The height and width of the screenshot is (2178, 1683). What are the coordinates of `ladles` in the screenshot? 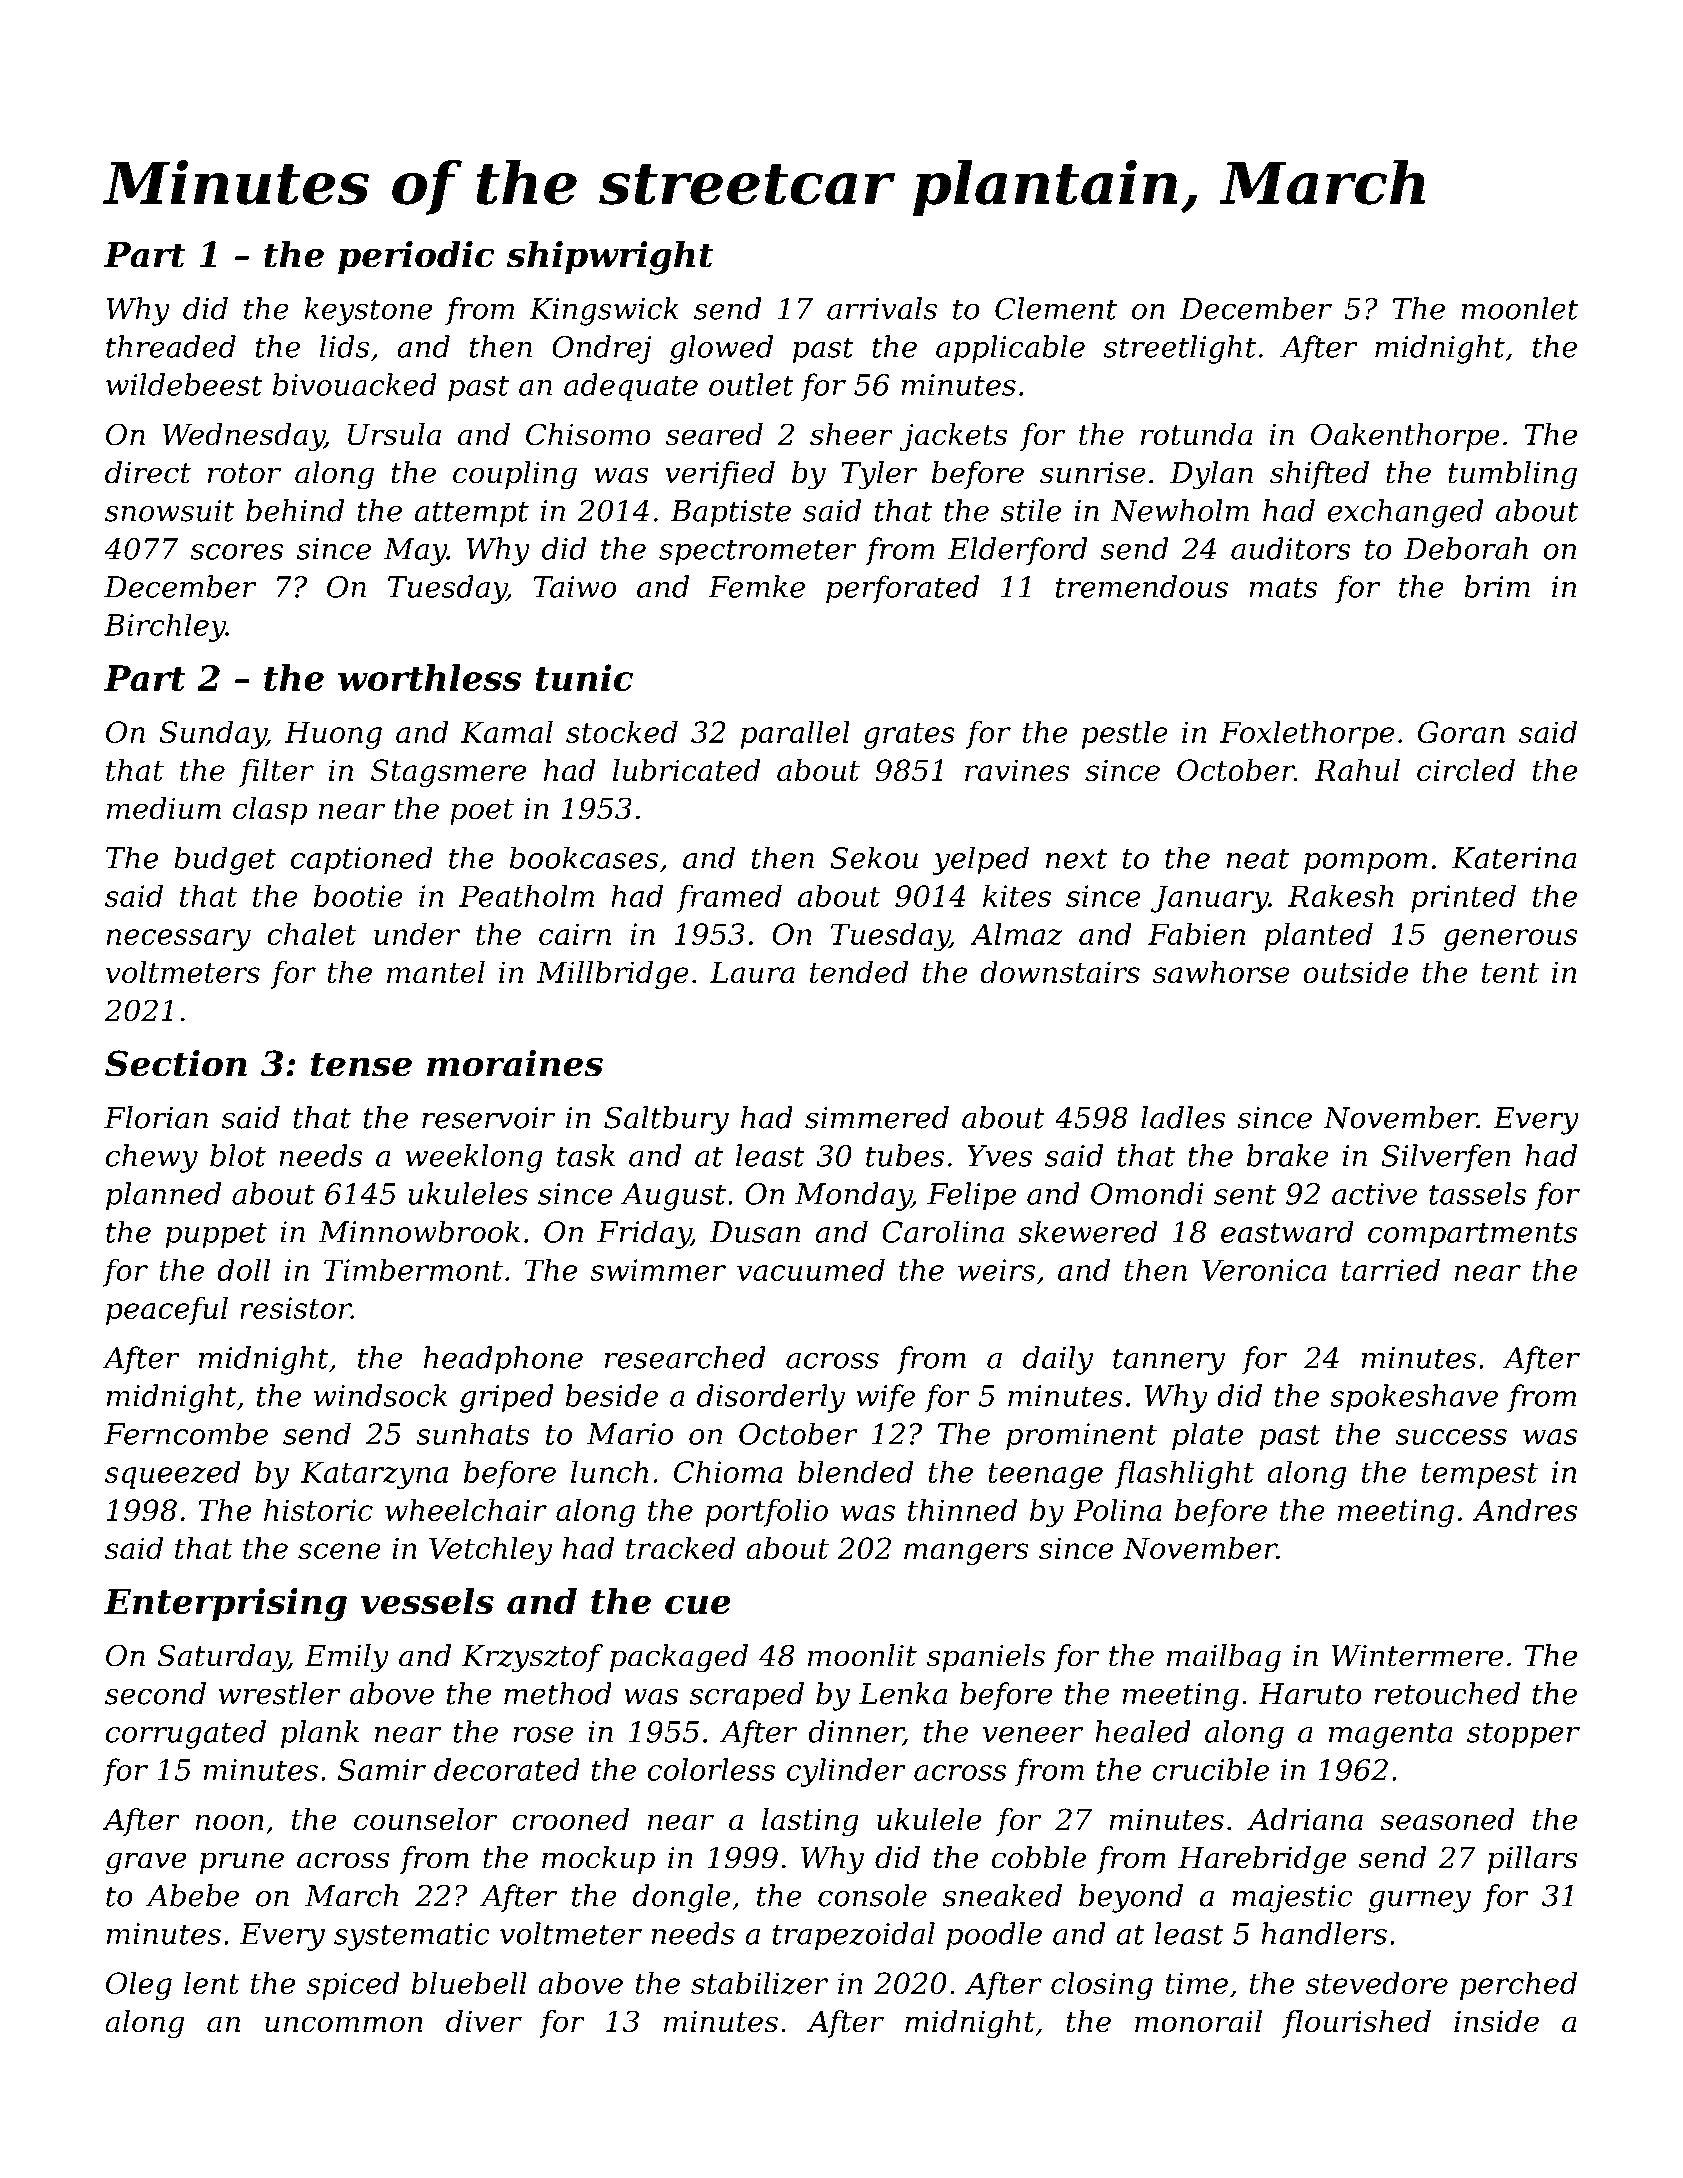 It's located at (1183, 1117).
